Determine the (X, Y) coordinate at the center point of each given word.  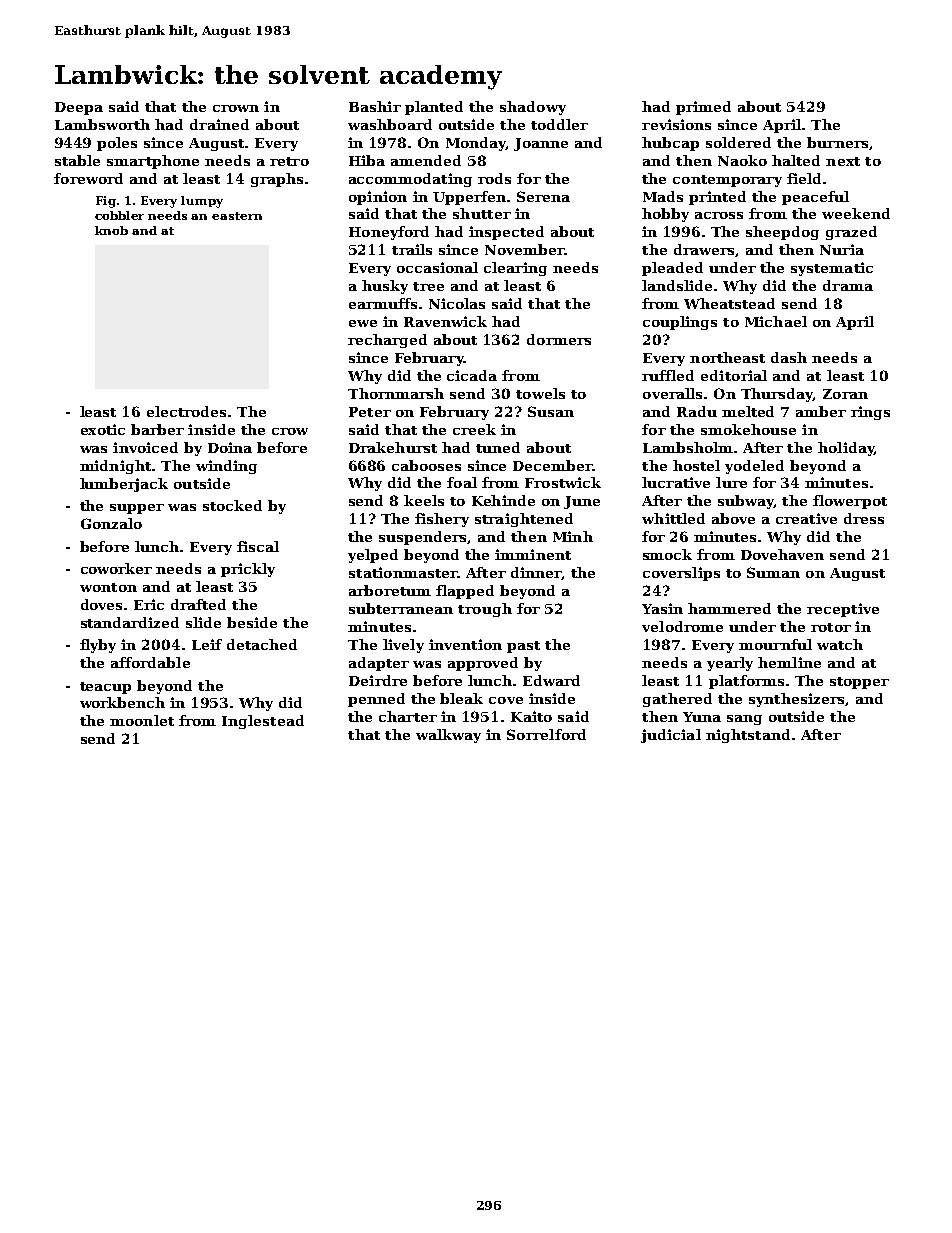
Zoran (845, 394)
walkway (448, 736)
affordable (150, 662)
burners (837, 142)
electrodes (186, 411)
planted (434, 108)
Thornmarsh (396, 393)
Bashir (375, 106)
